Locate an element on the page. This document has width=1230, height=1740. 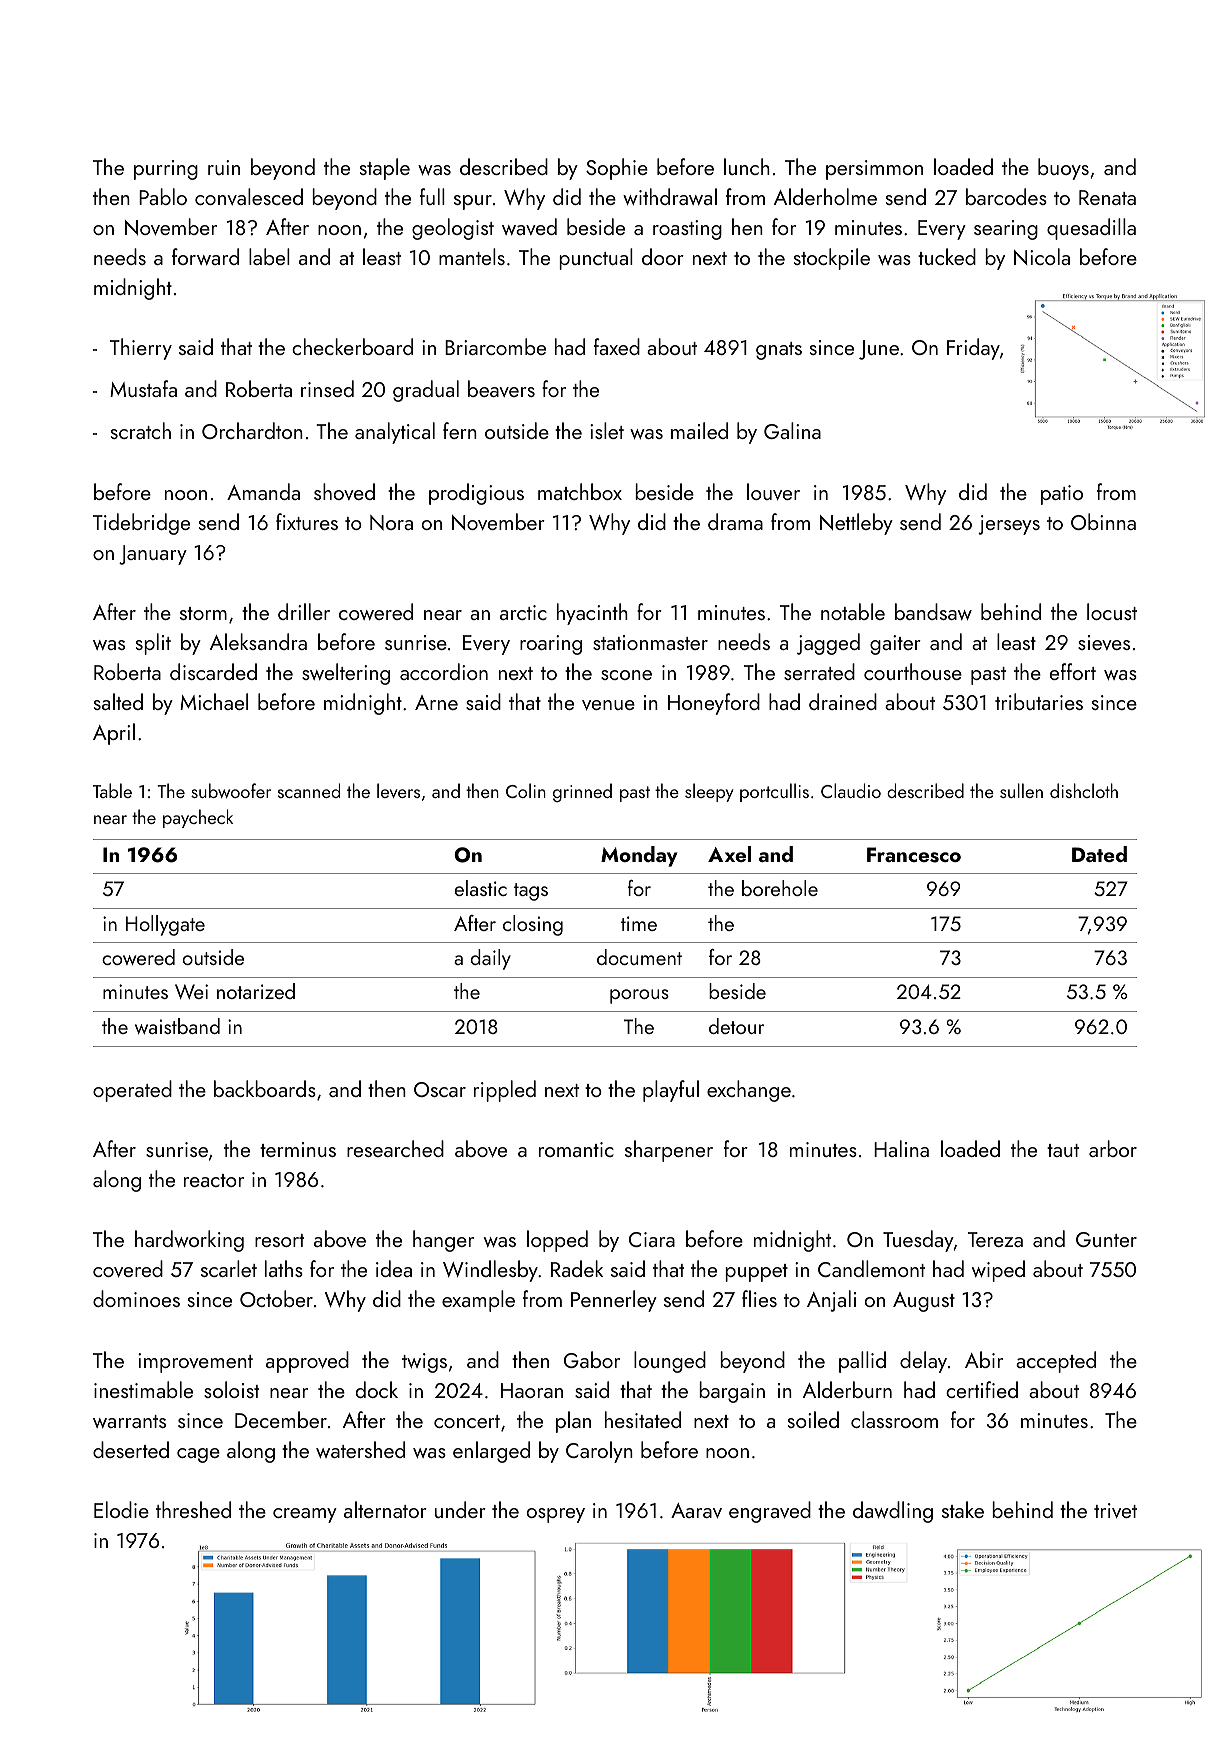
resort is located at coordinates (279, 1240).
